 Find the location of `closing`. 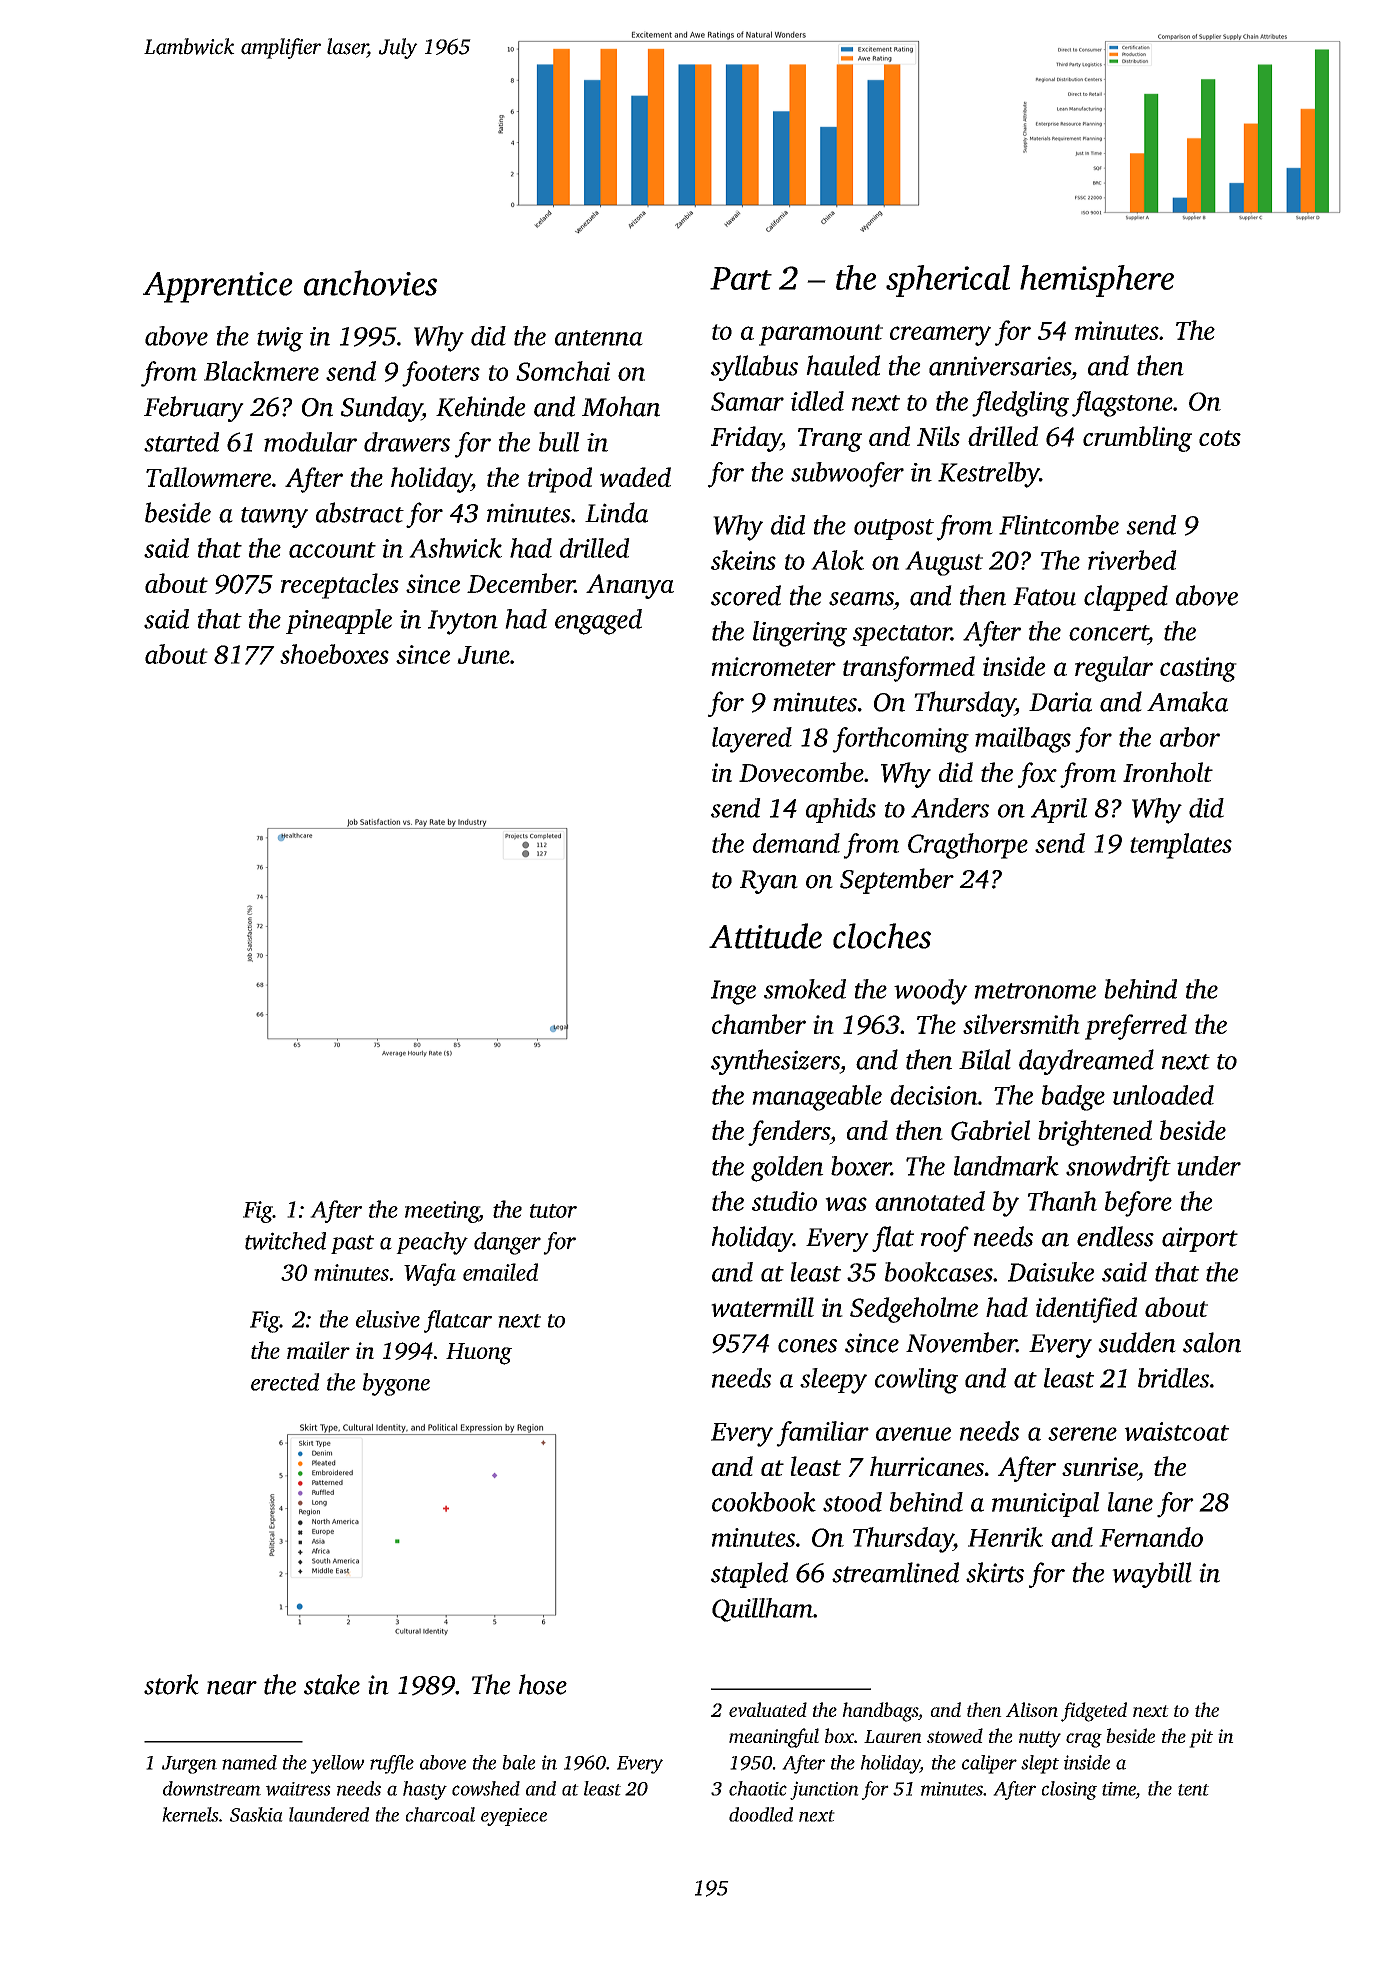

closing is located at coordinates (1069, 1790).
